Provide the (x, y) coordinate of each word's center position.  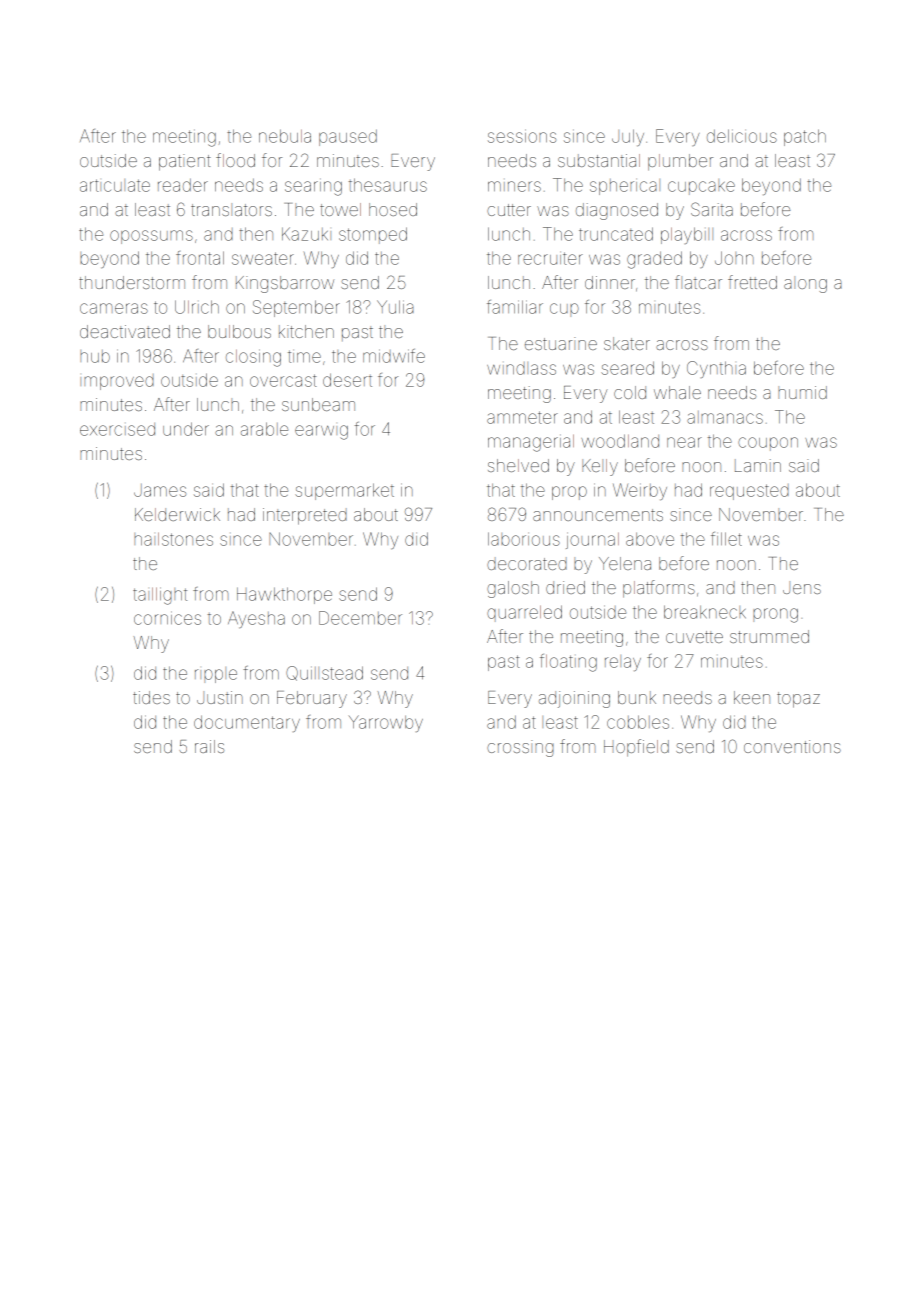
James (160, 490)
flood (235, 160)
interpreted (305, 516)
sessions (522, 136)
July (628, 137)
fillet (726, 539)
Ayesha (256, 619)
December (360, 618)
